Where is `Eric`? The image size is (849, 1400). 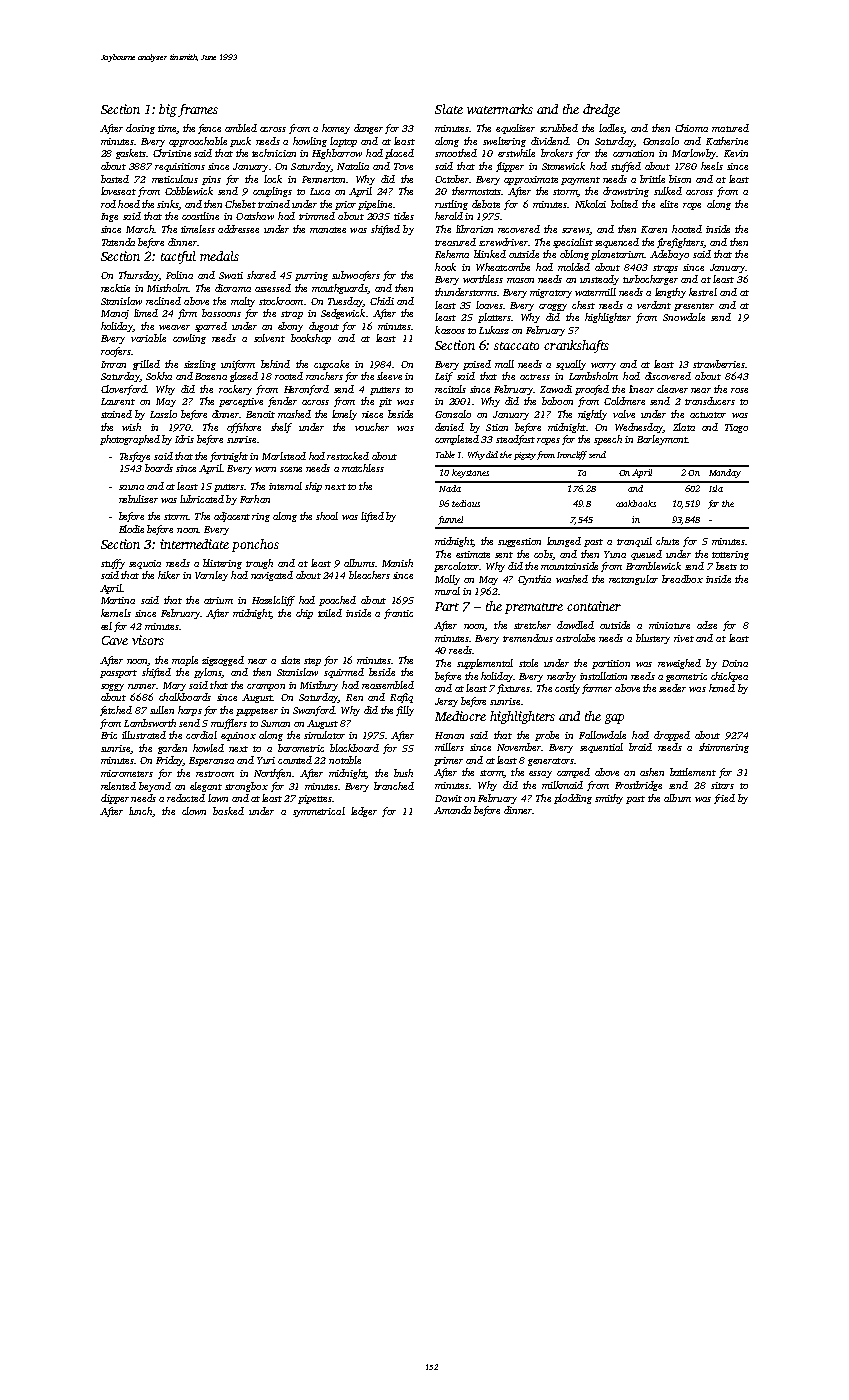
Eric is located at coordinates (109, 735).
